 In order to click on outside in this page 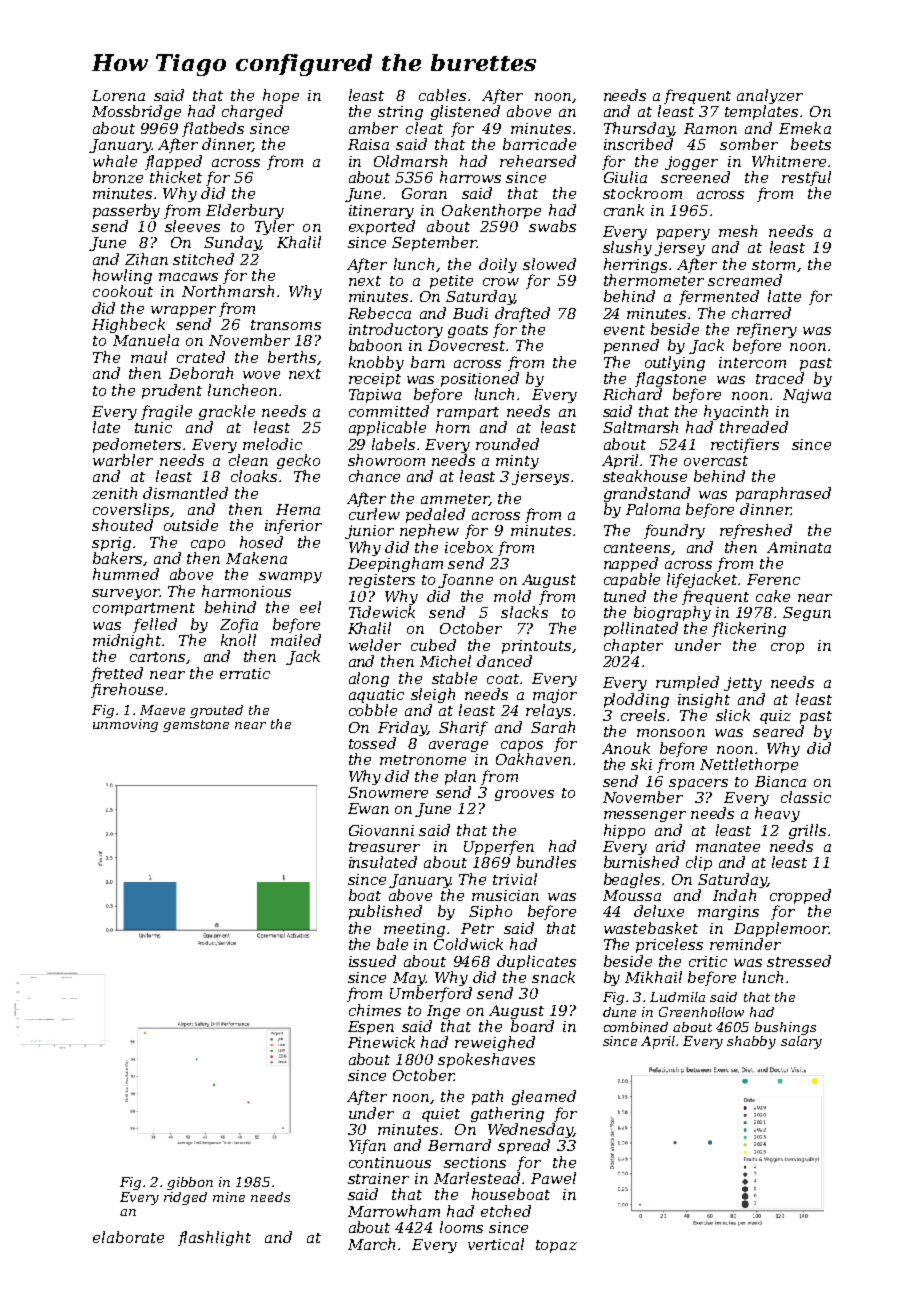, I will do `click(191, 525)`.
